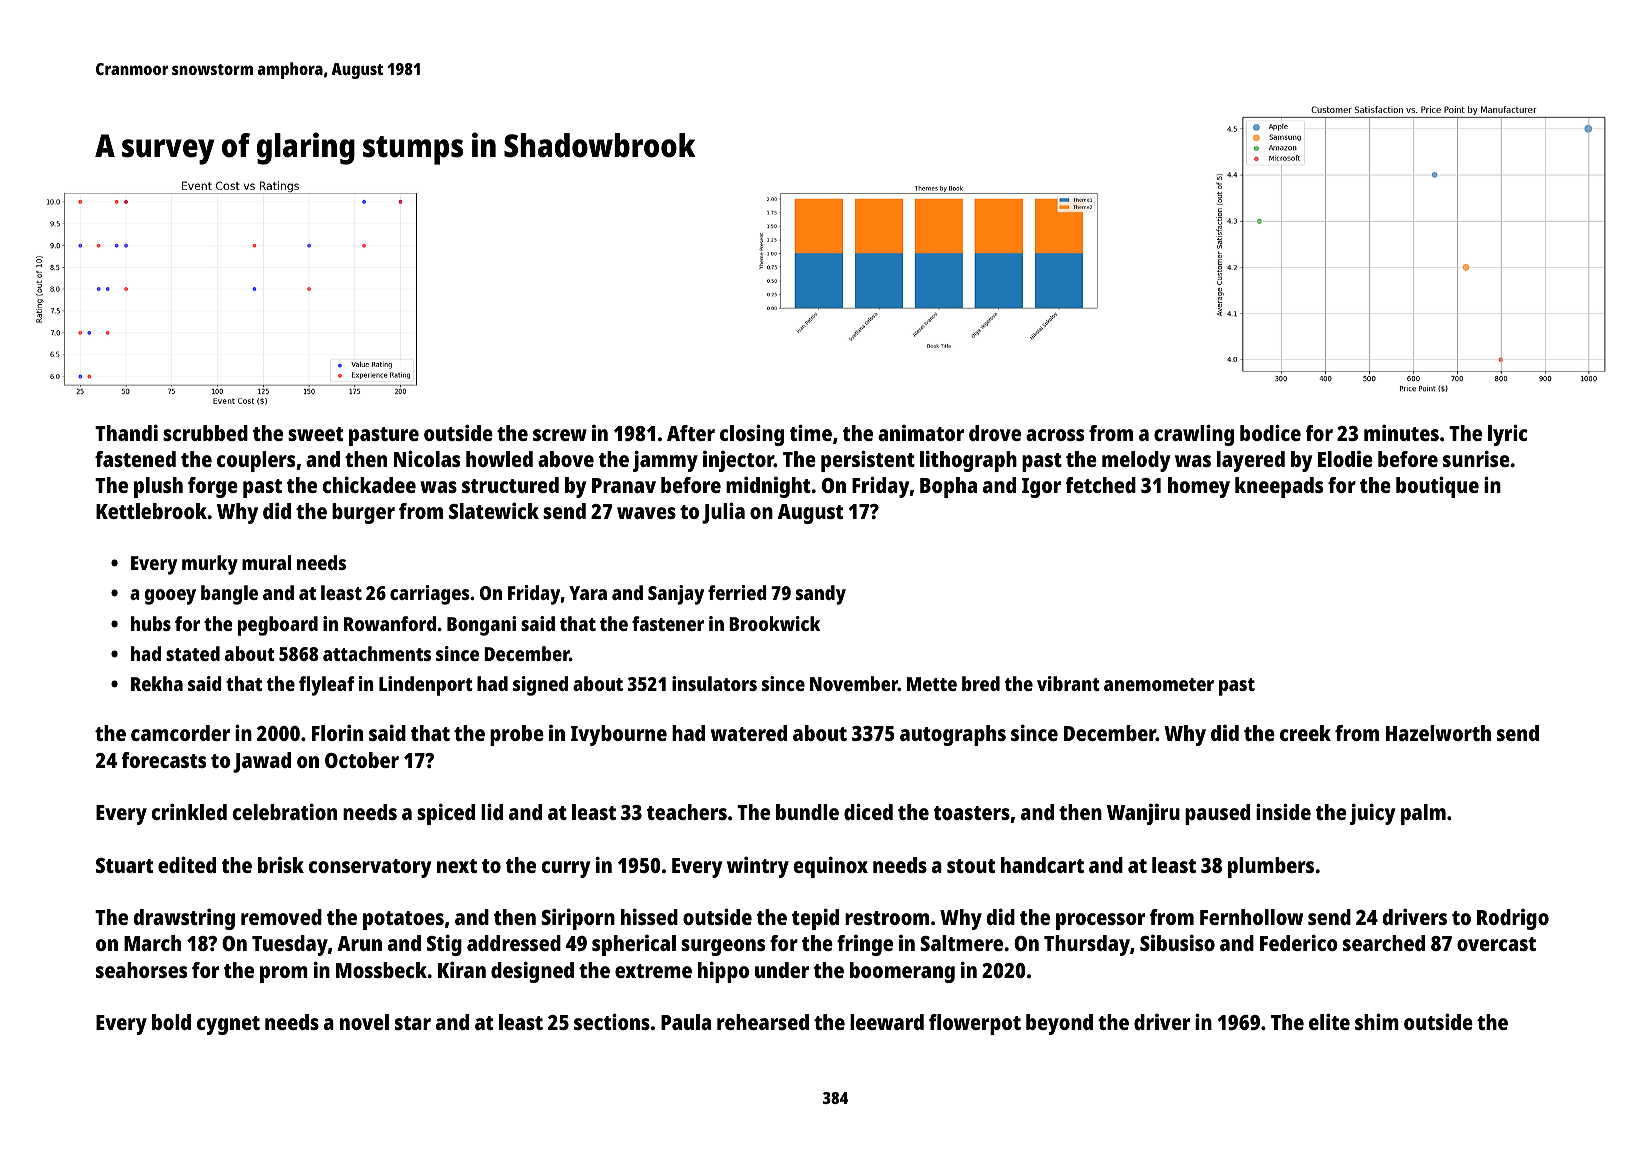 The image size is (1645, 1163). Describe the element at coordinates (1177, 942) in the page. I see `Sibusiso` at that location.
